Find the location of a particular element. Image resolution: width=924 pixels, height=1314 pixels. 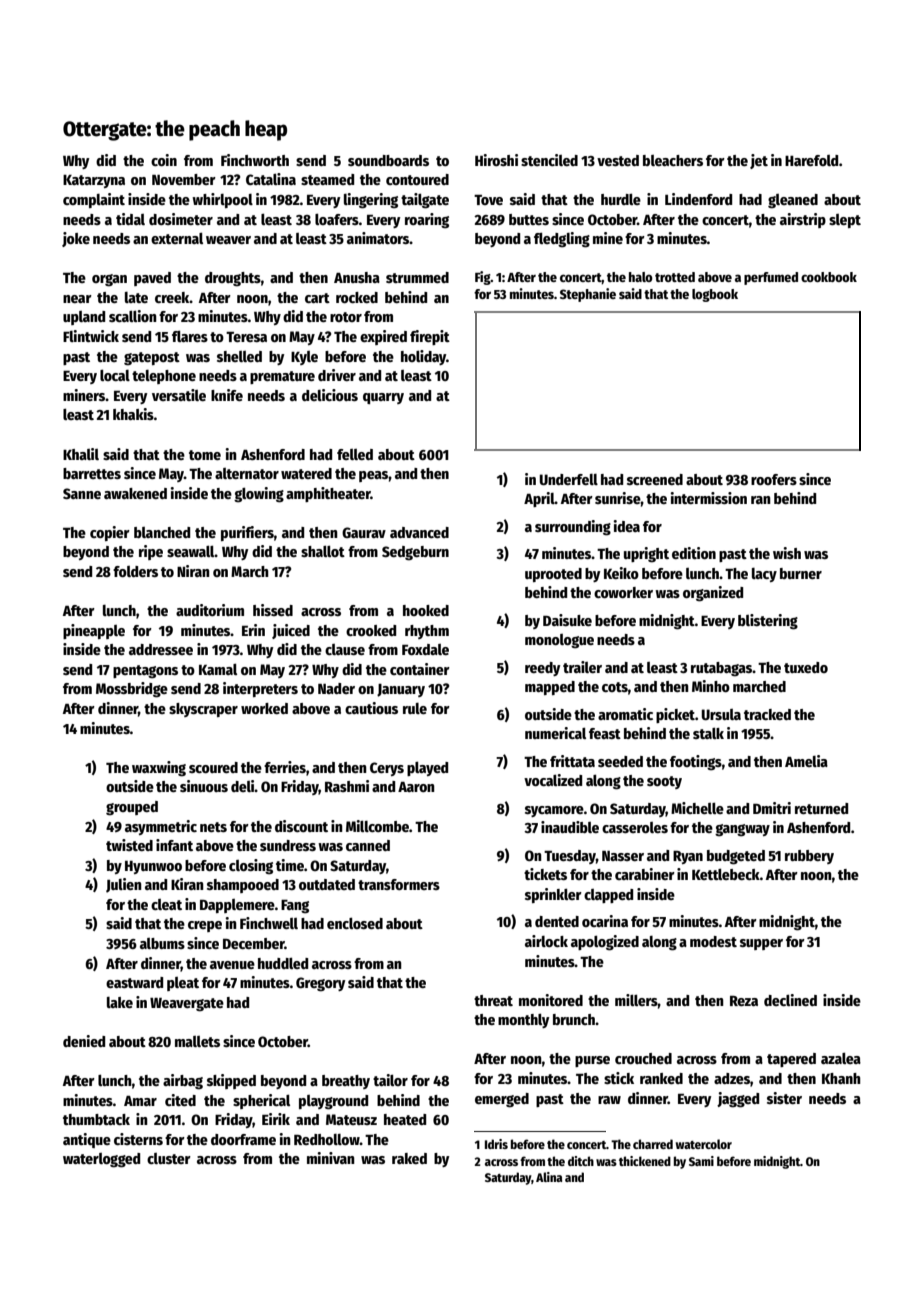

interpreters is located at coordinates (260, 689).
